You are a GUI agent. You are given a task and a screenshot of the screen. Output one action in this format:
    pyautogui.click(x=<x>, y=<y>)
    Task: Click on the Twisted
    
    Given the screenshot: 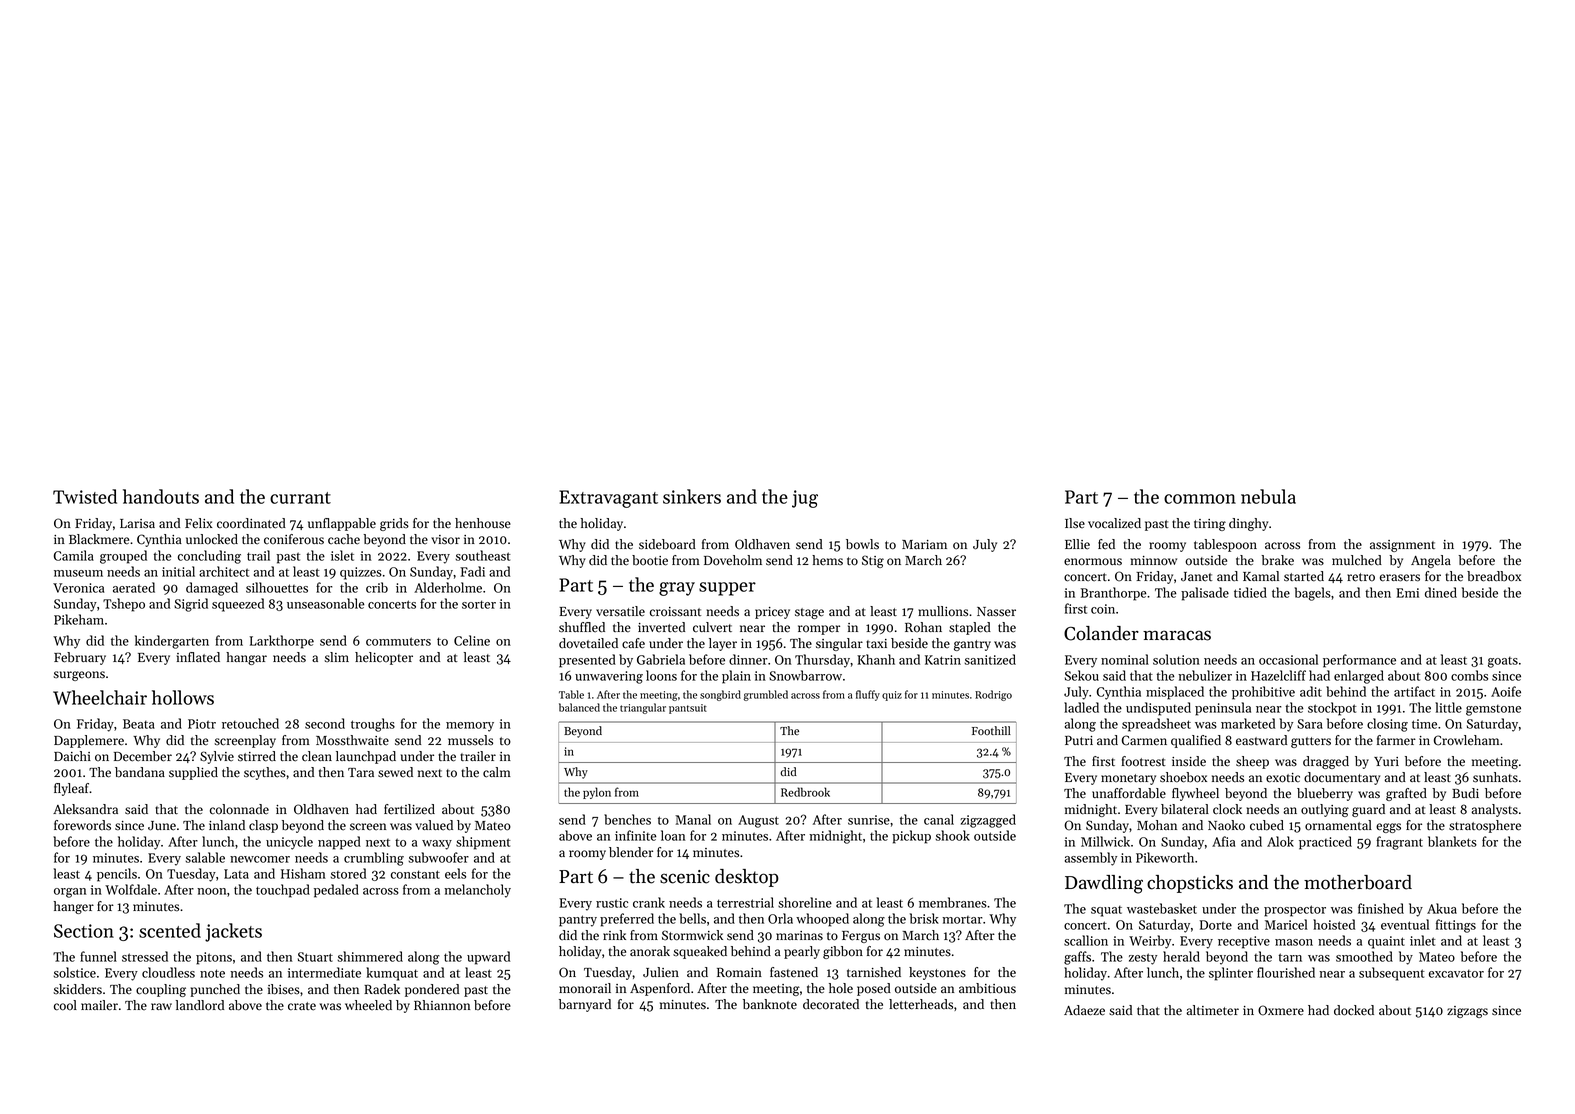 What is the action you would take?
    pyautogui.click(x=85, y=496)
